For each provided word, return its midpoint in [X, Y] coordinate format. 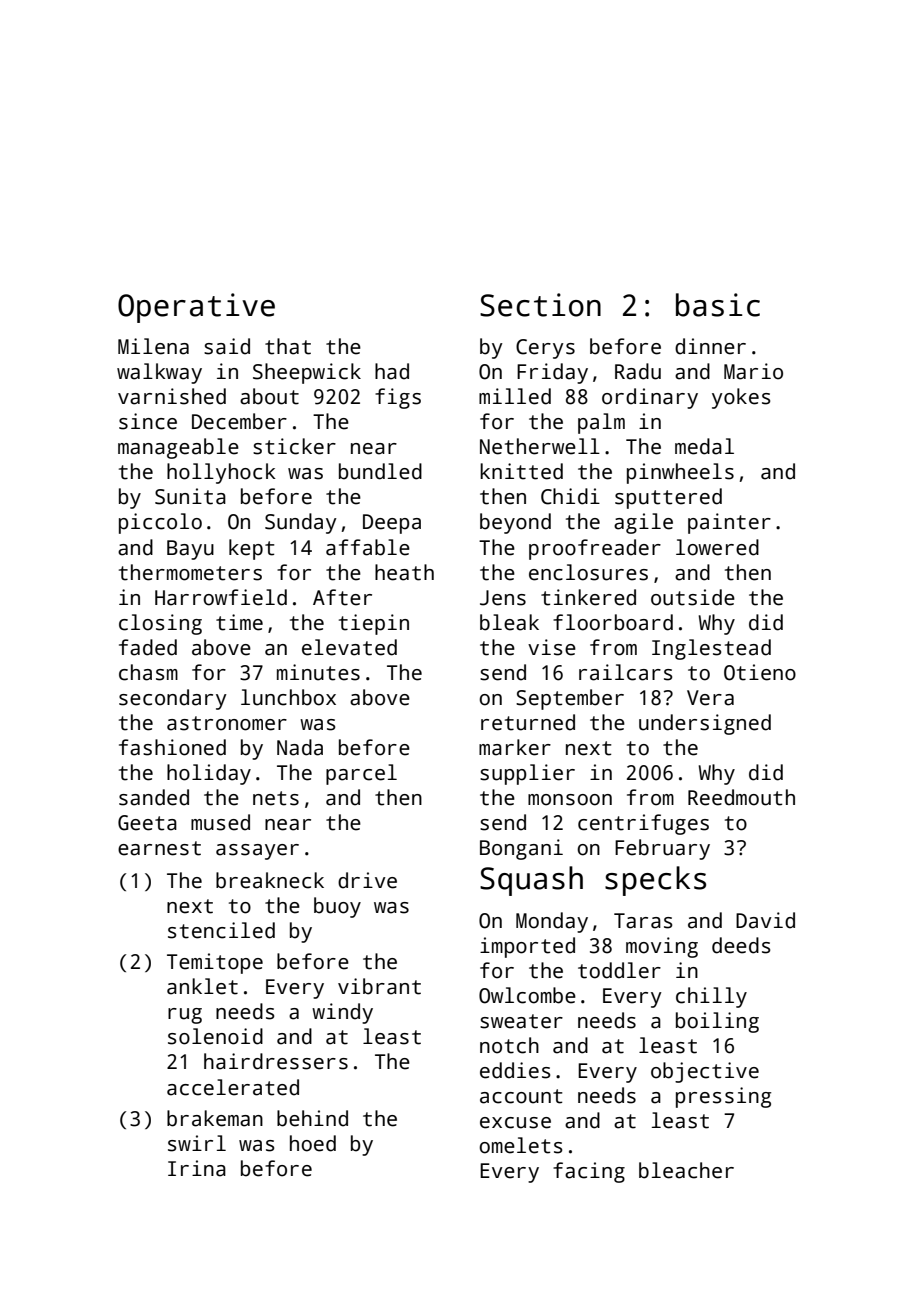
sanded [154, 797]
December [239, 421]
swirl [197, 1143]
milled [515, 396]
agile [643, 523]
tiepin [374, 624]
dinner [710, 346]
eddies [515, 1070]
